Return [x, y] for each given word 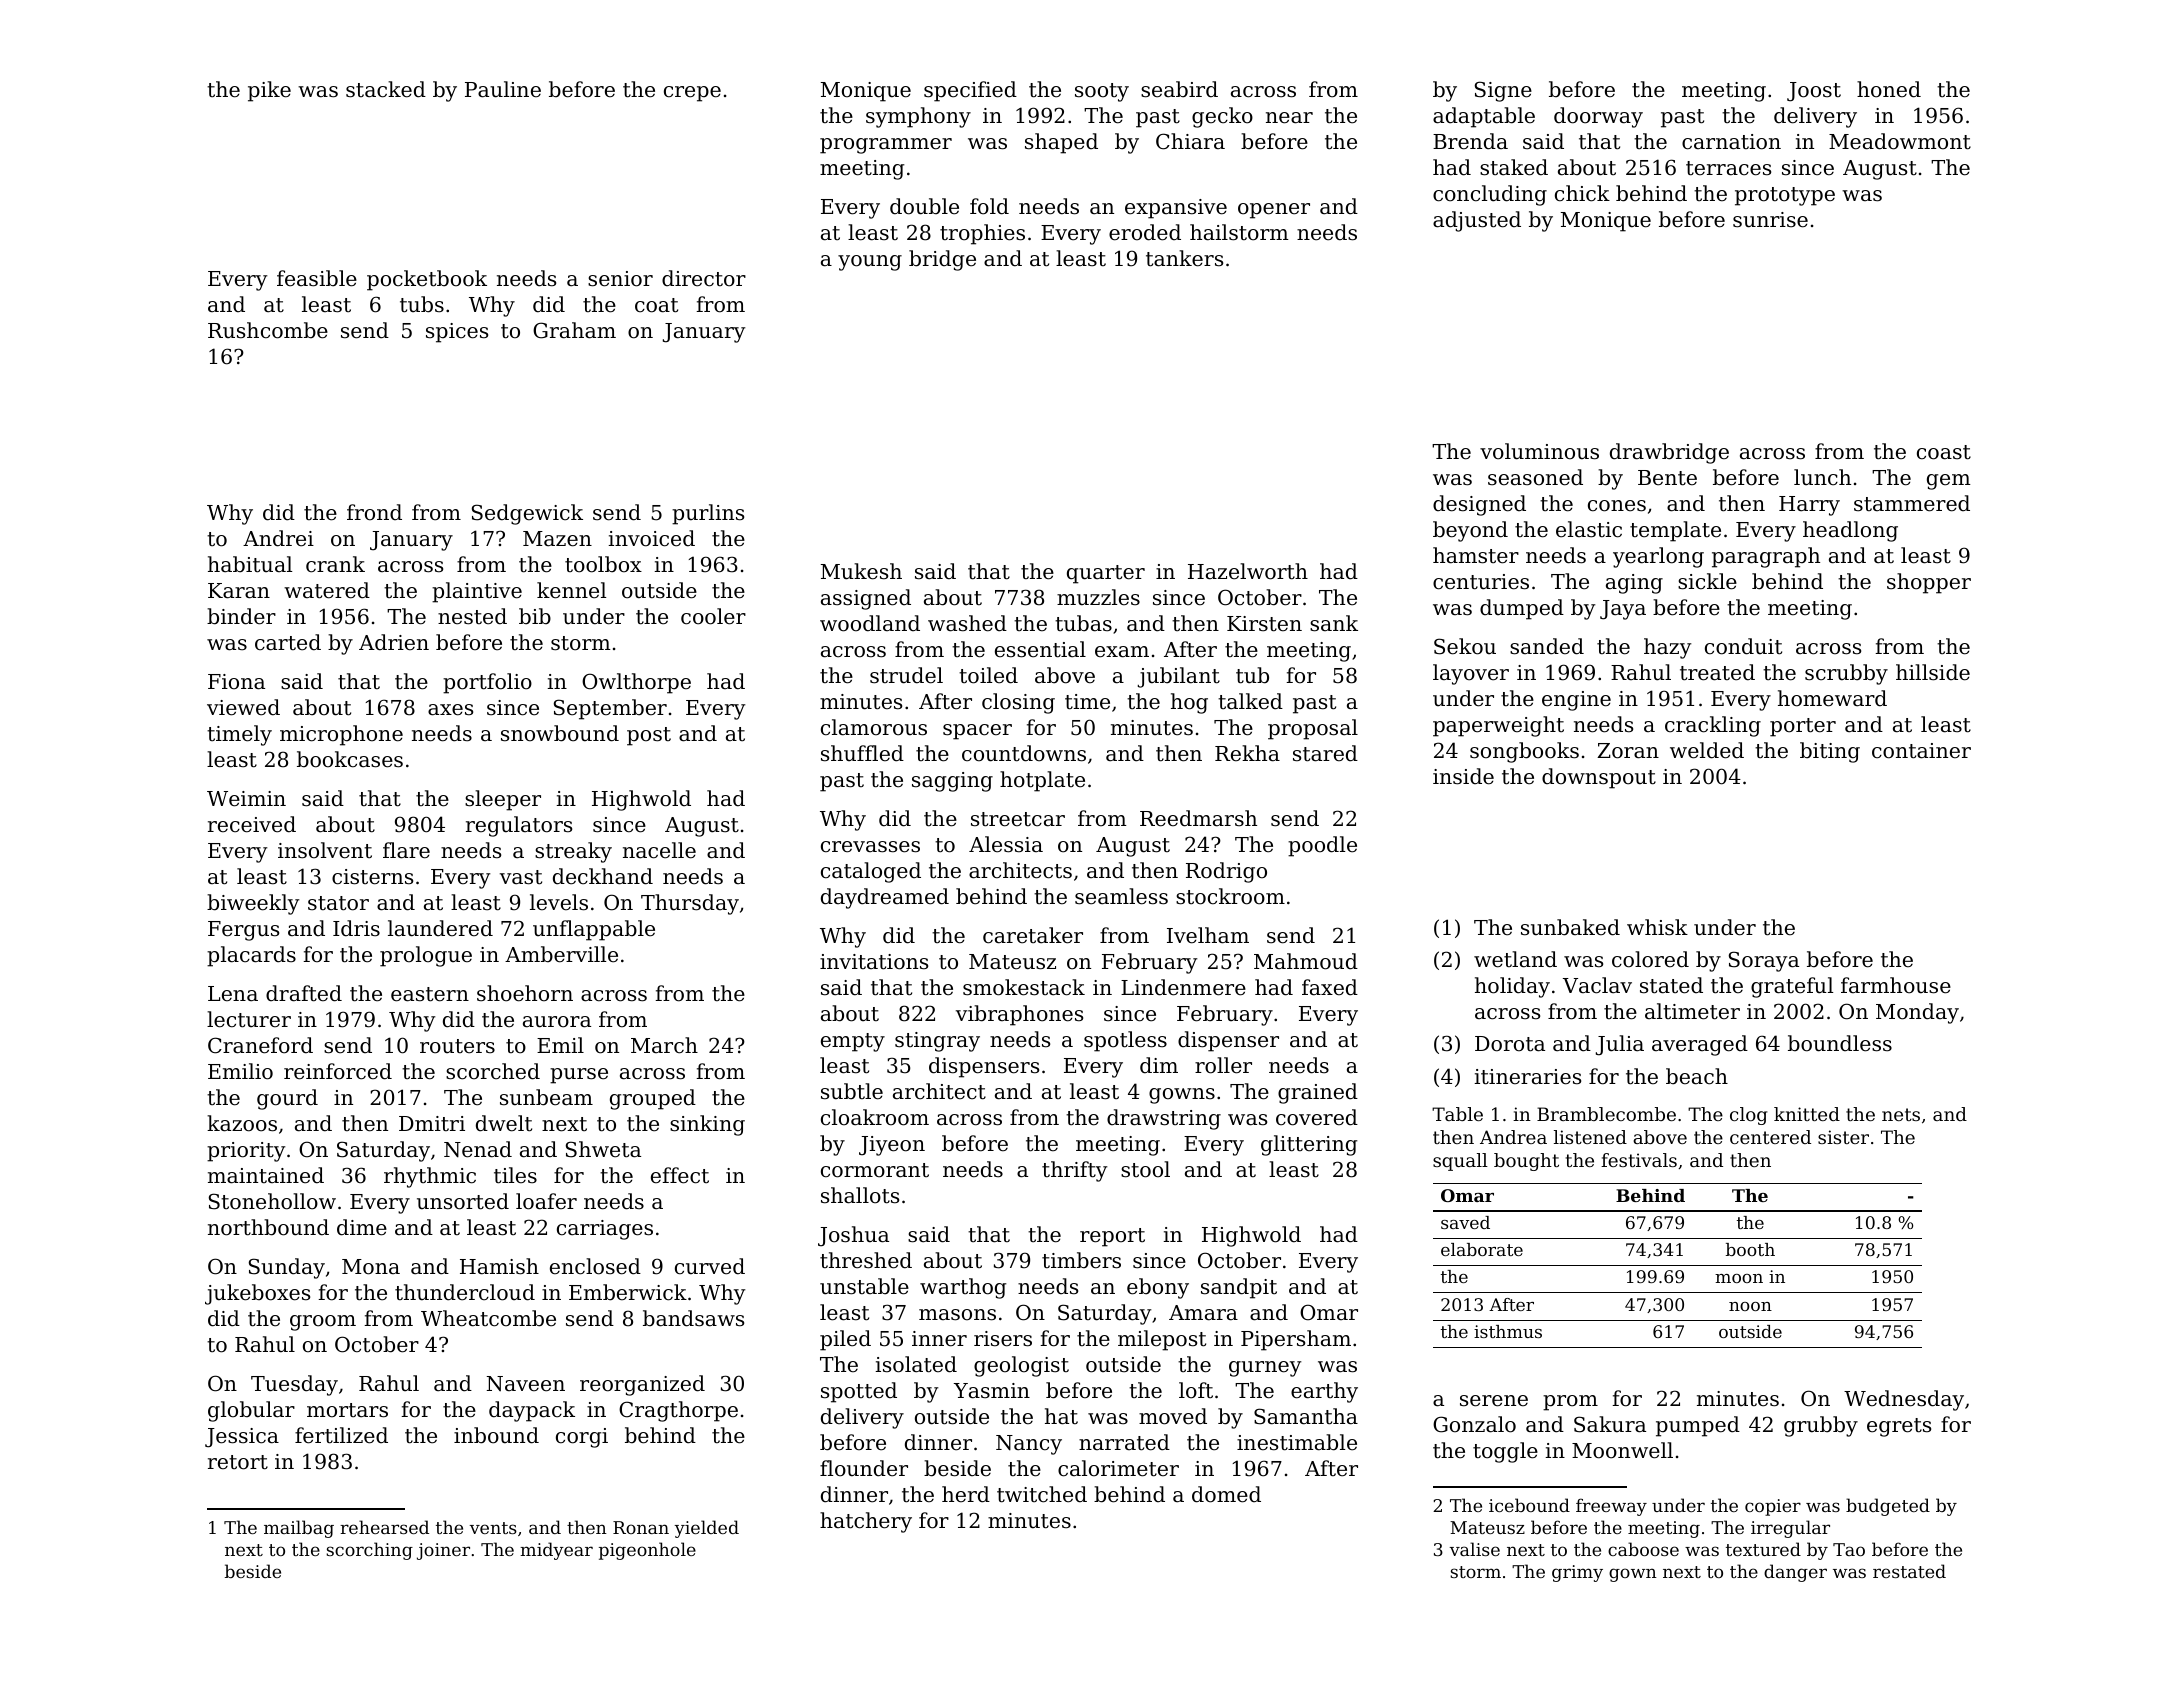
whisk [1657, 927]
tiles [515, 1175]
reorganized [642, 1385]
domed [1226, 1494]
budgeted [1888, 1507]
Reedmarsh [1198, 818]
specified [970, 91]
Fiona [236, 682]
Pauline [503, 89]
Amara [1203, 1313]
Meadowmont [1900, 141]
